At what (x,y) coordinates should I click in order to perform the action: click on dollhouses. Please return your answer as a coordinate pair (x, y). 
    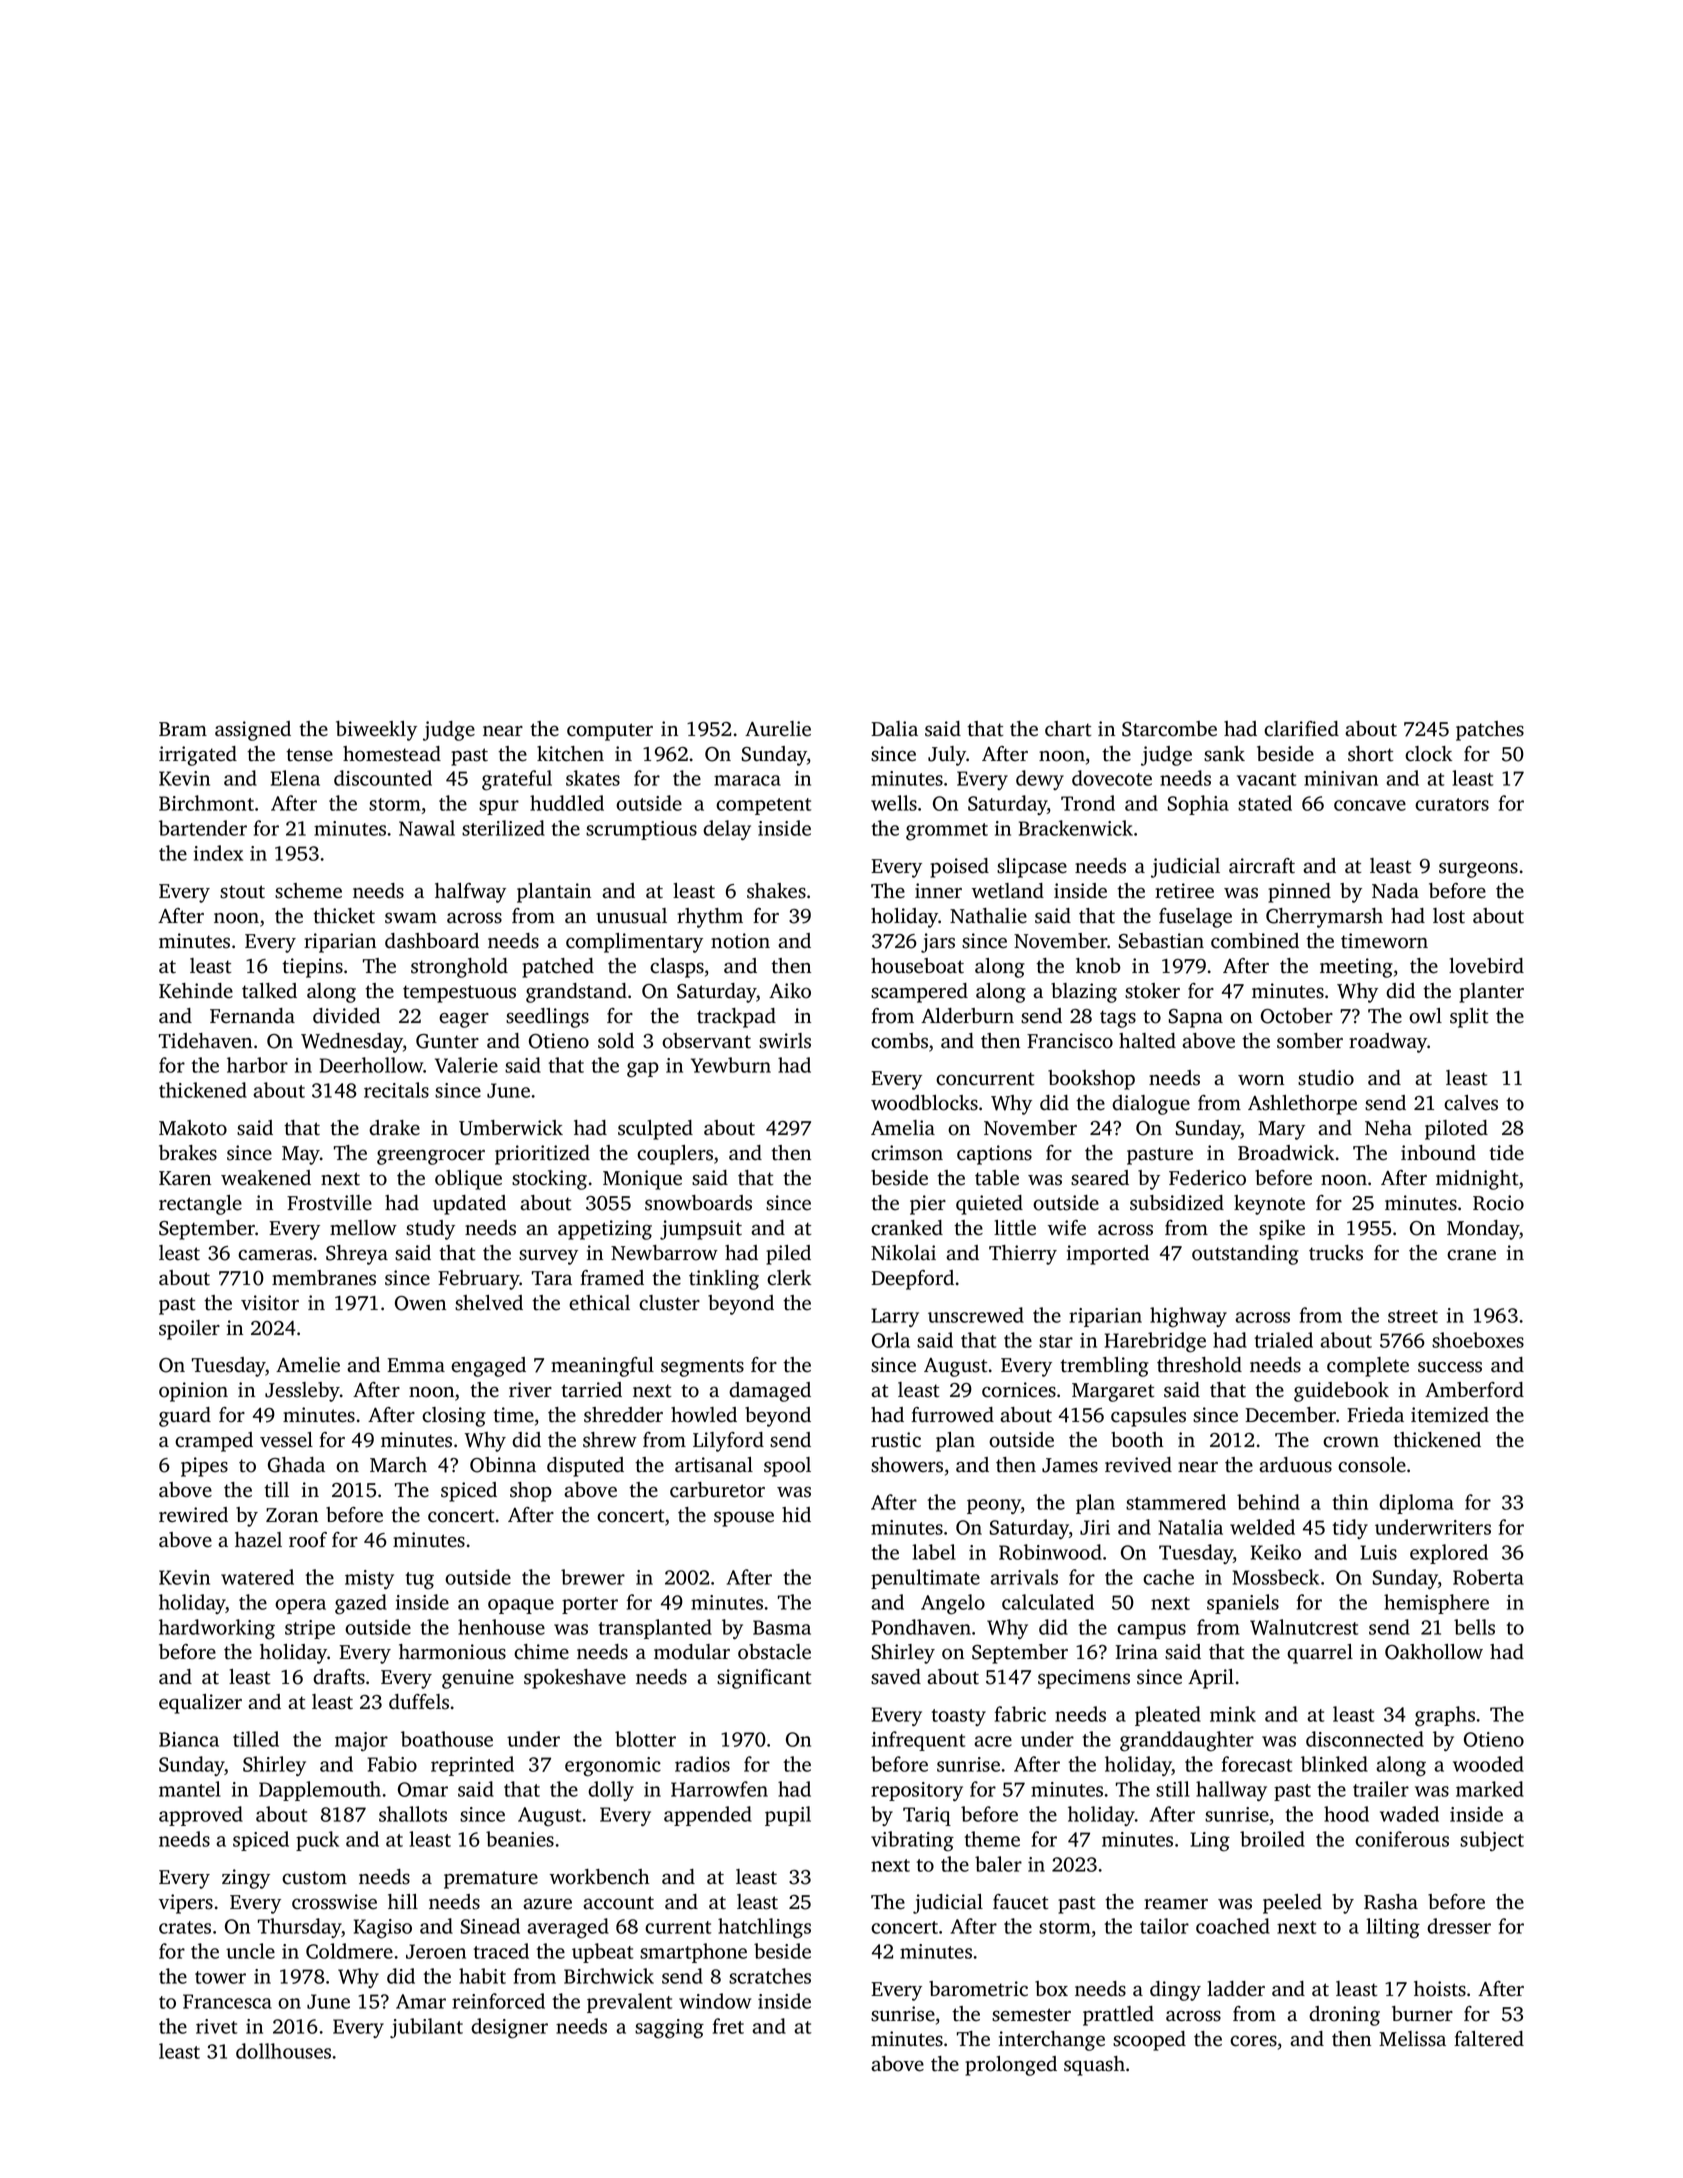
    Looking at the image, I should click on (283, 2051).
